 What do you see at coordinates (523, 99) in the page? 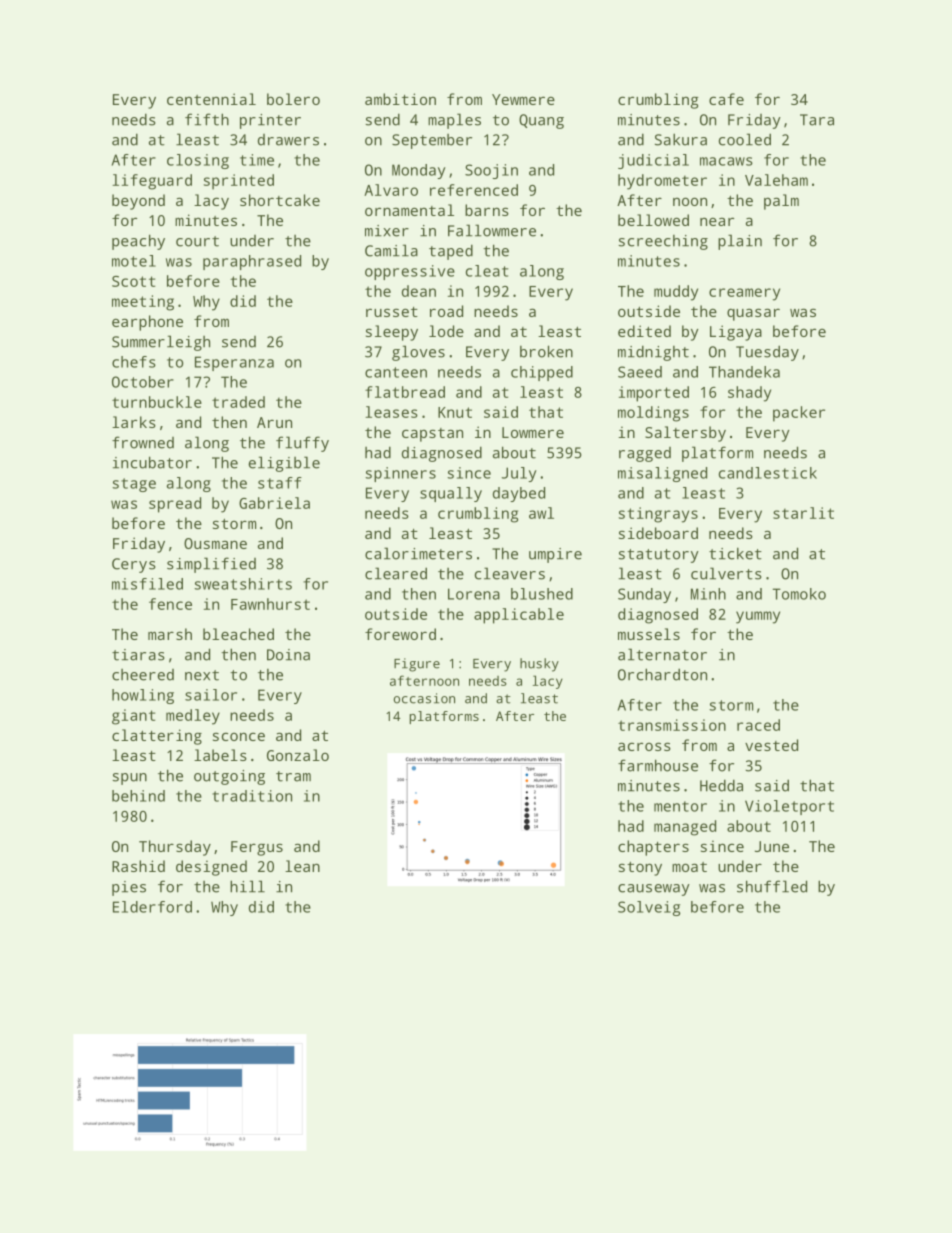
I see `Yewmere` at bounding box center [523, 99].
